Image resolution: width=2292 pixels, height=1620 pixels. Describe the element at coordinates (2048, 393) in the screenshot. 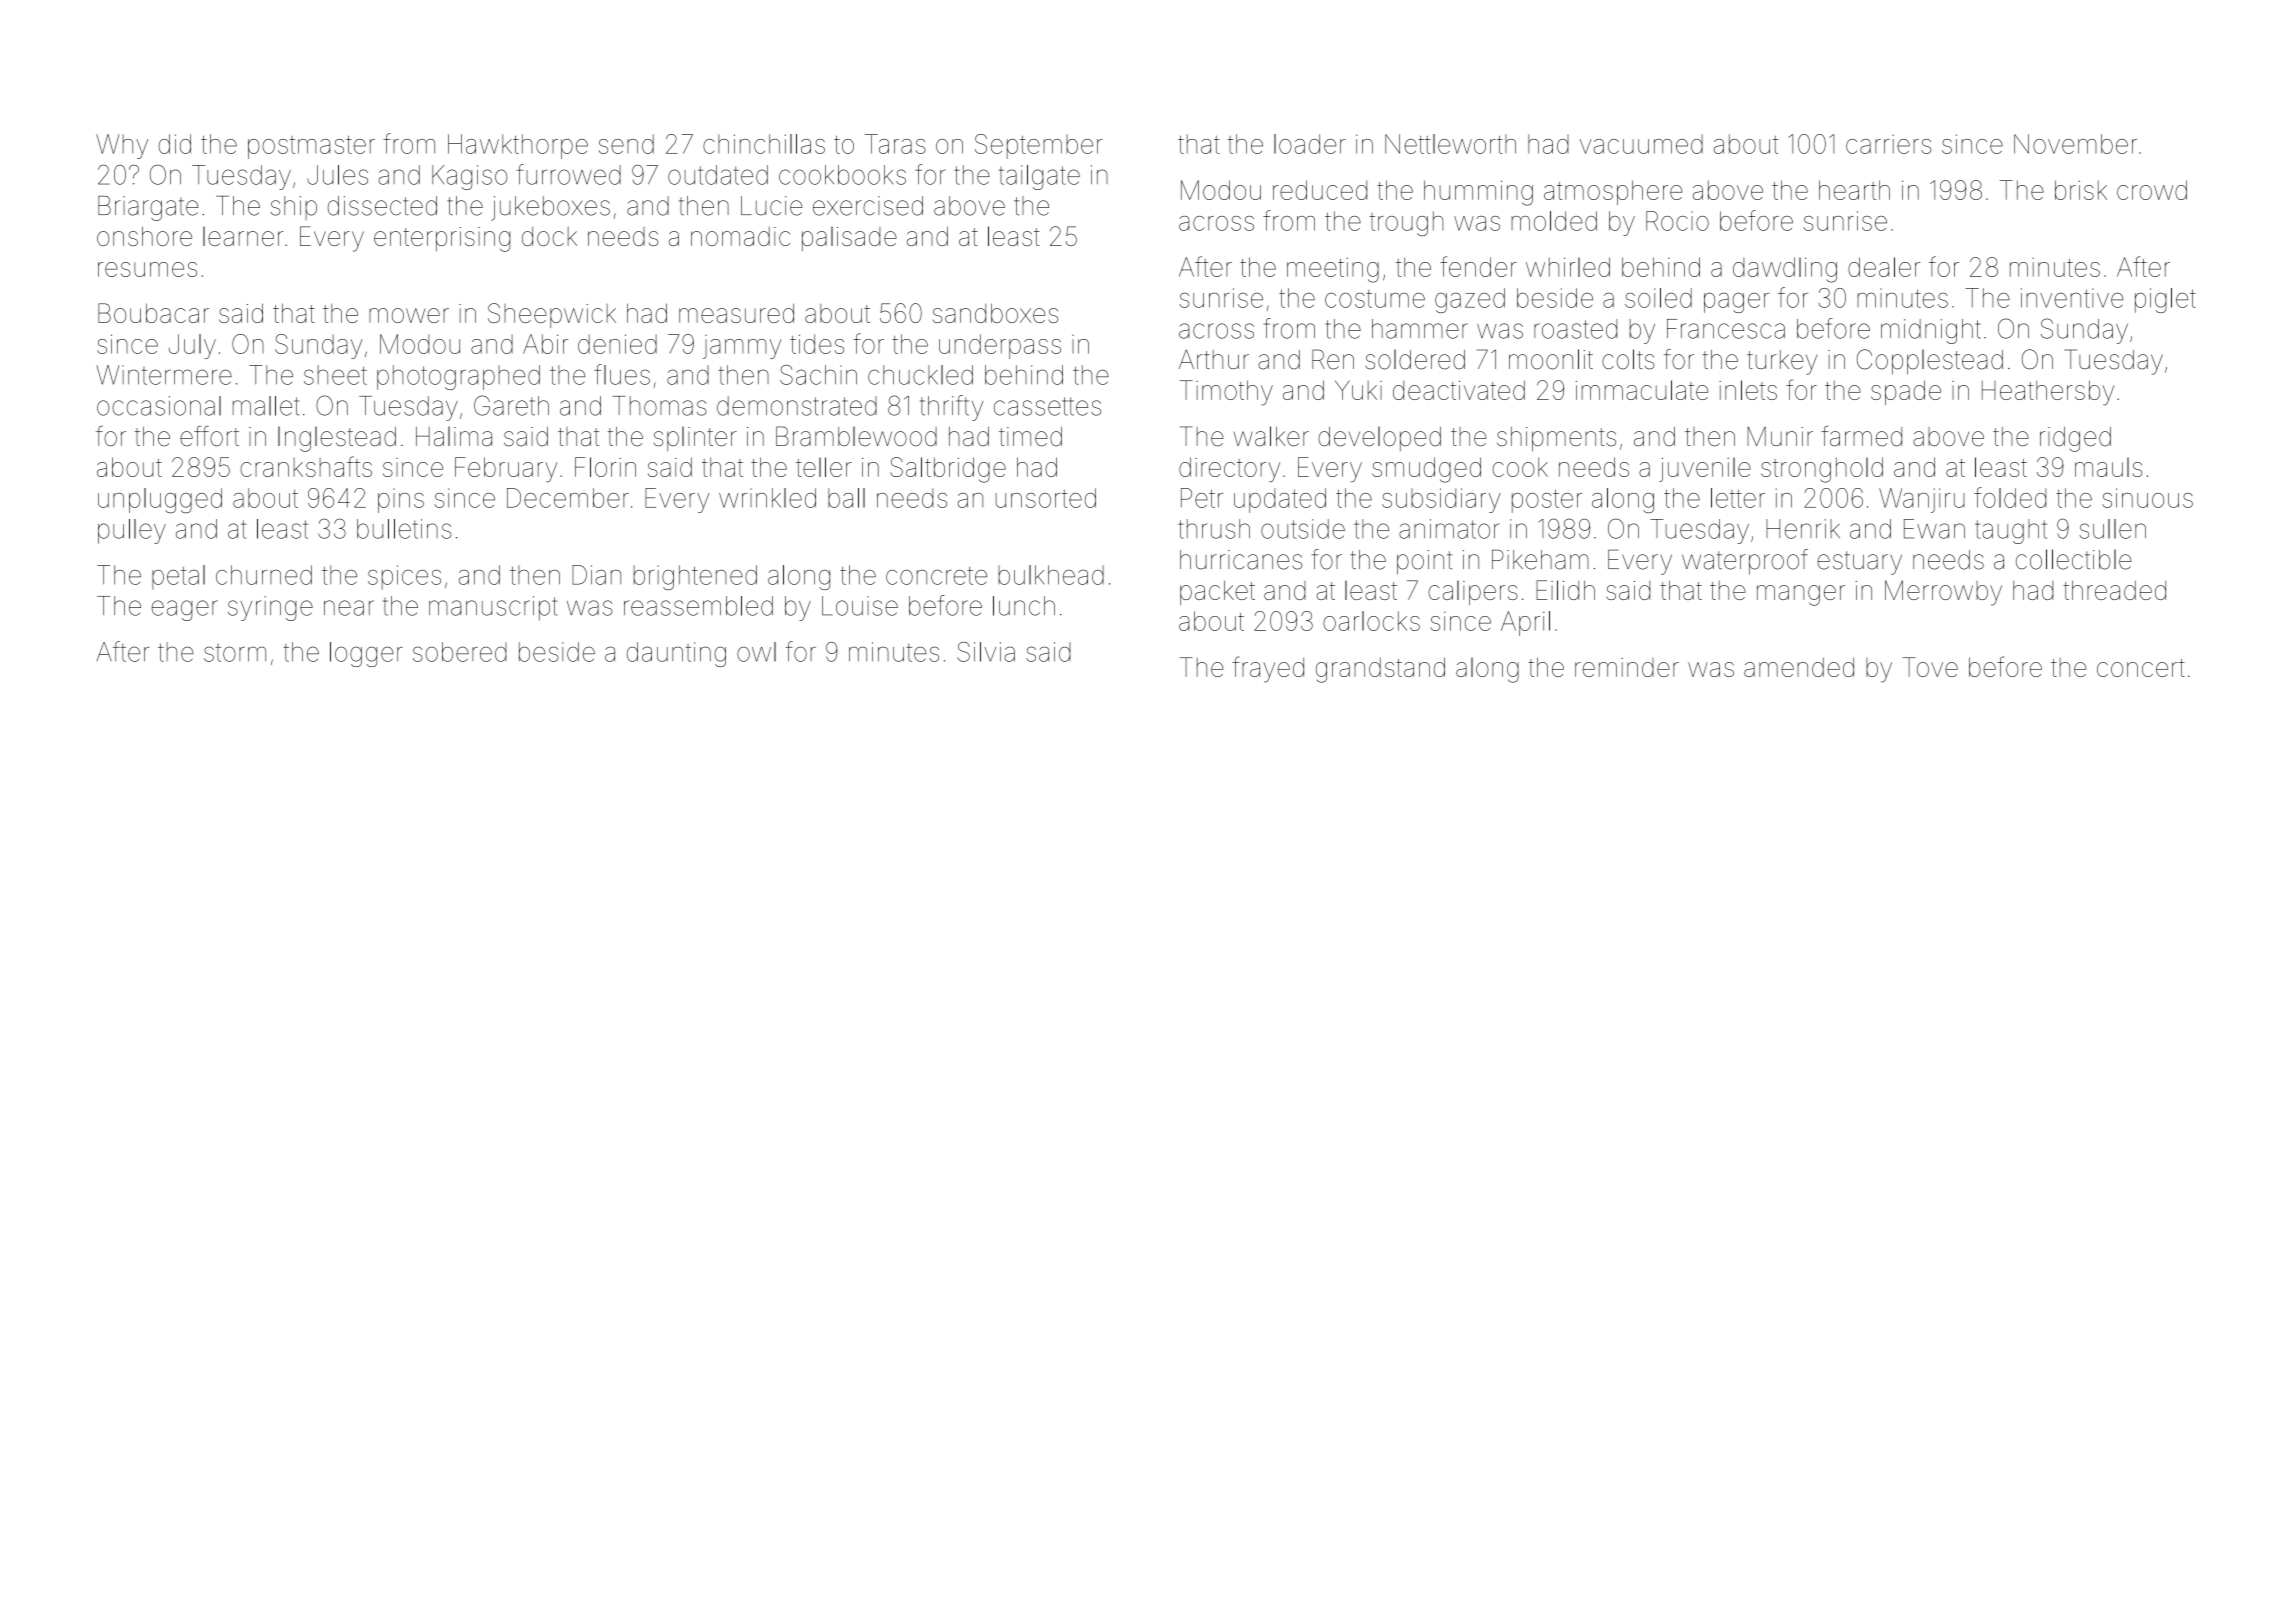

I see `Heathersby` at that location.
